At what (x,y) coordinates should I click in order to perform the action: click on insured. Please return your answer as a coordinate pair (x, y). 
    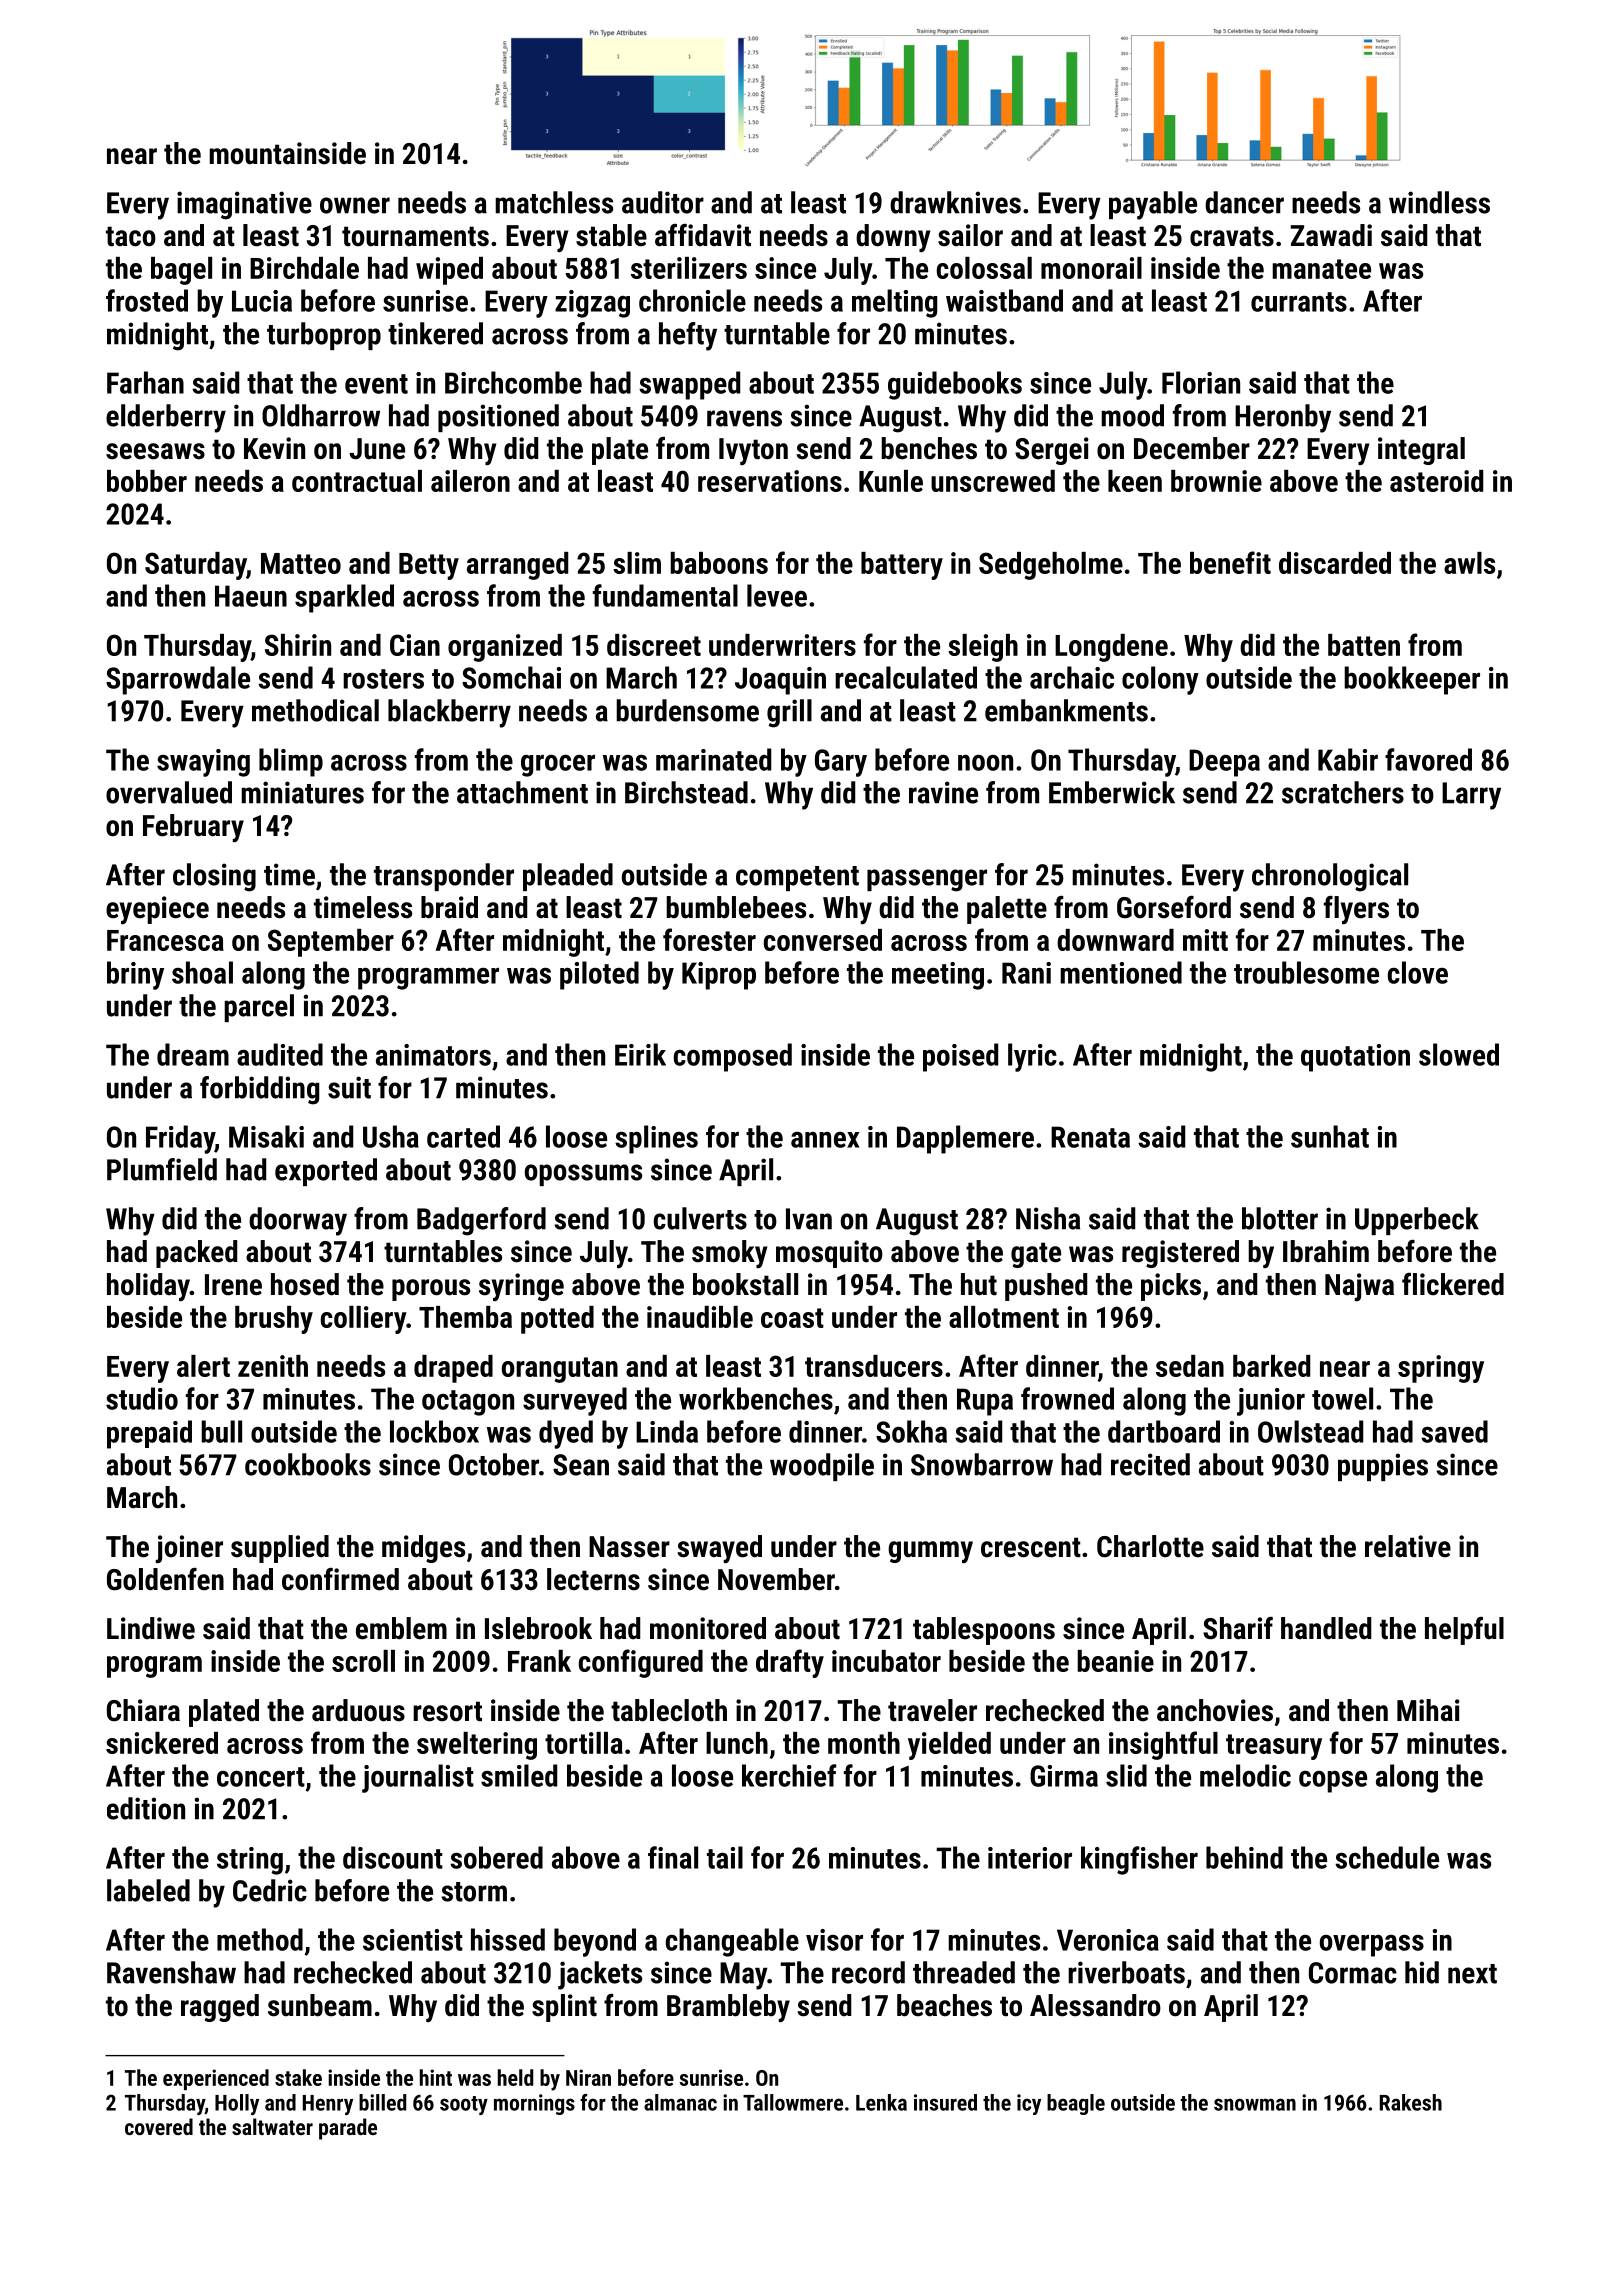
    Looking at the image, I should click on (945, 2102).
